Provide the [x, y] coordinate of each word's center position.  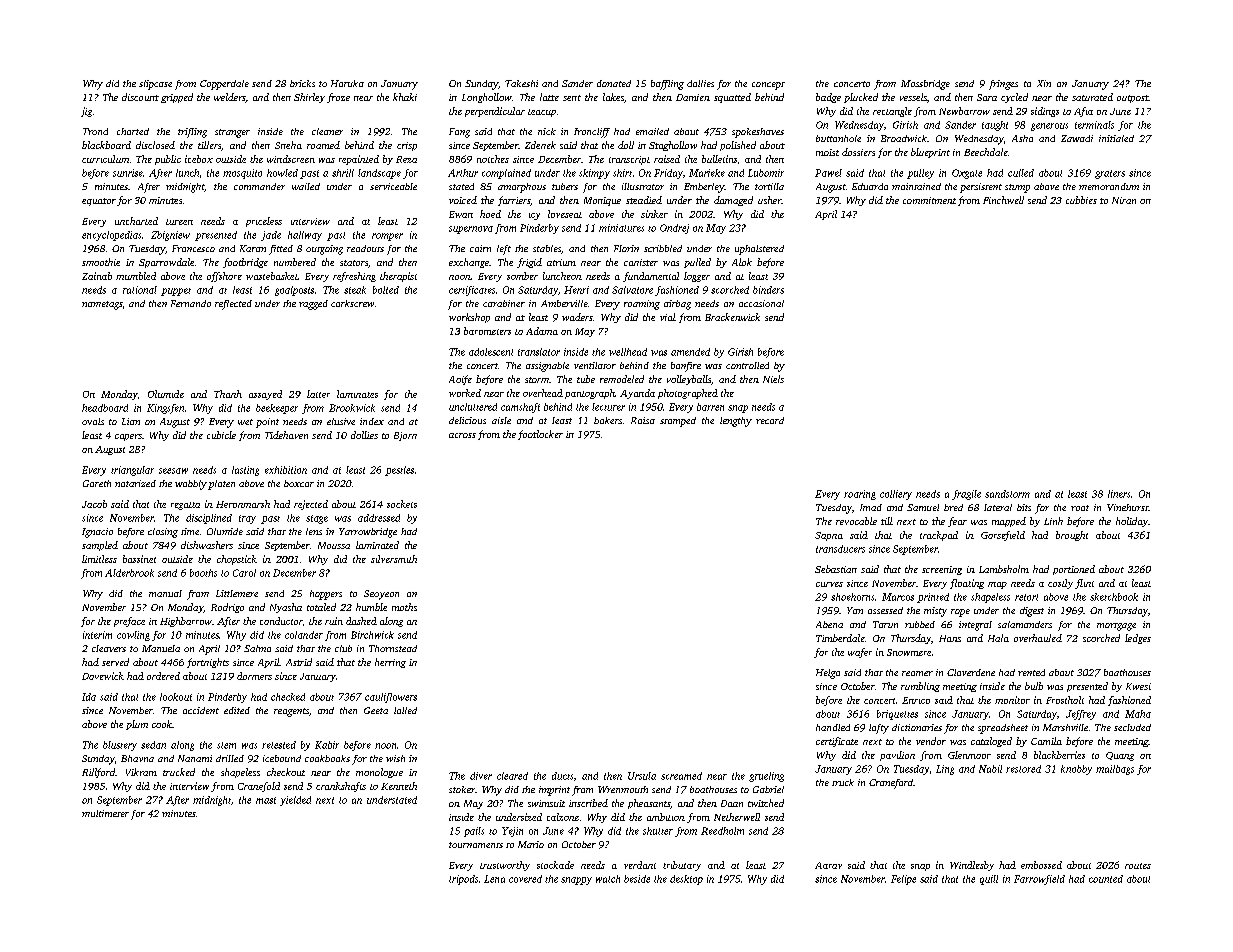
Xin [1044, 83]
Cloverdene [971, 672]
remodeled [622, 379]
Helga [828, 674]
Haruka [347, 83]
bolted [386, 290]
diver [481, 776]
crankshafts [341, 787]
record [770, 420]
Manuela [161, 648]
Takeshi [521, 83]
